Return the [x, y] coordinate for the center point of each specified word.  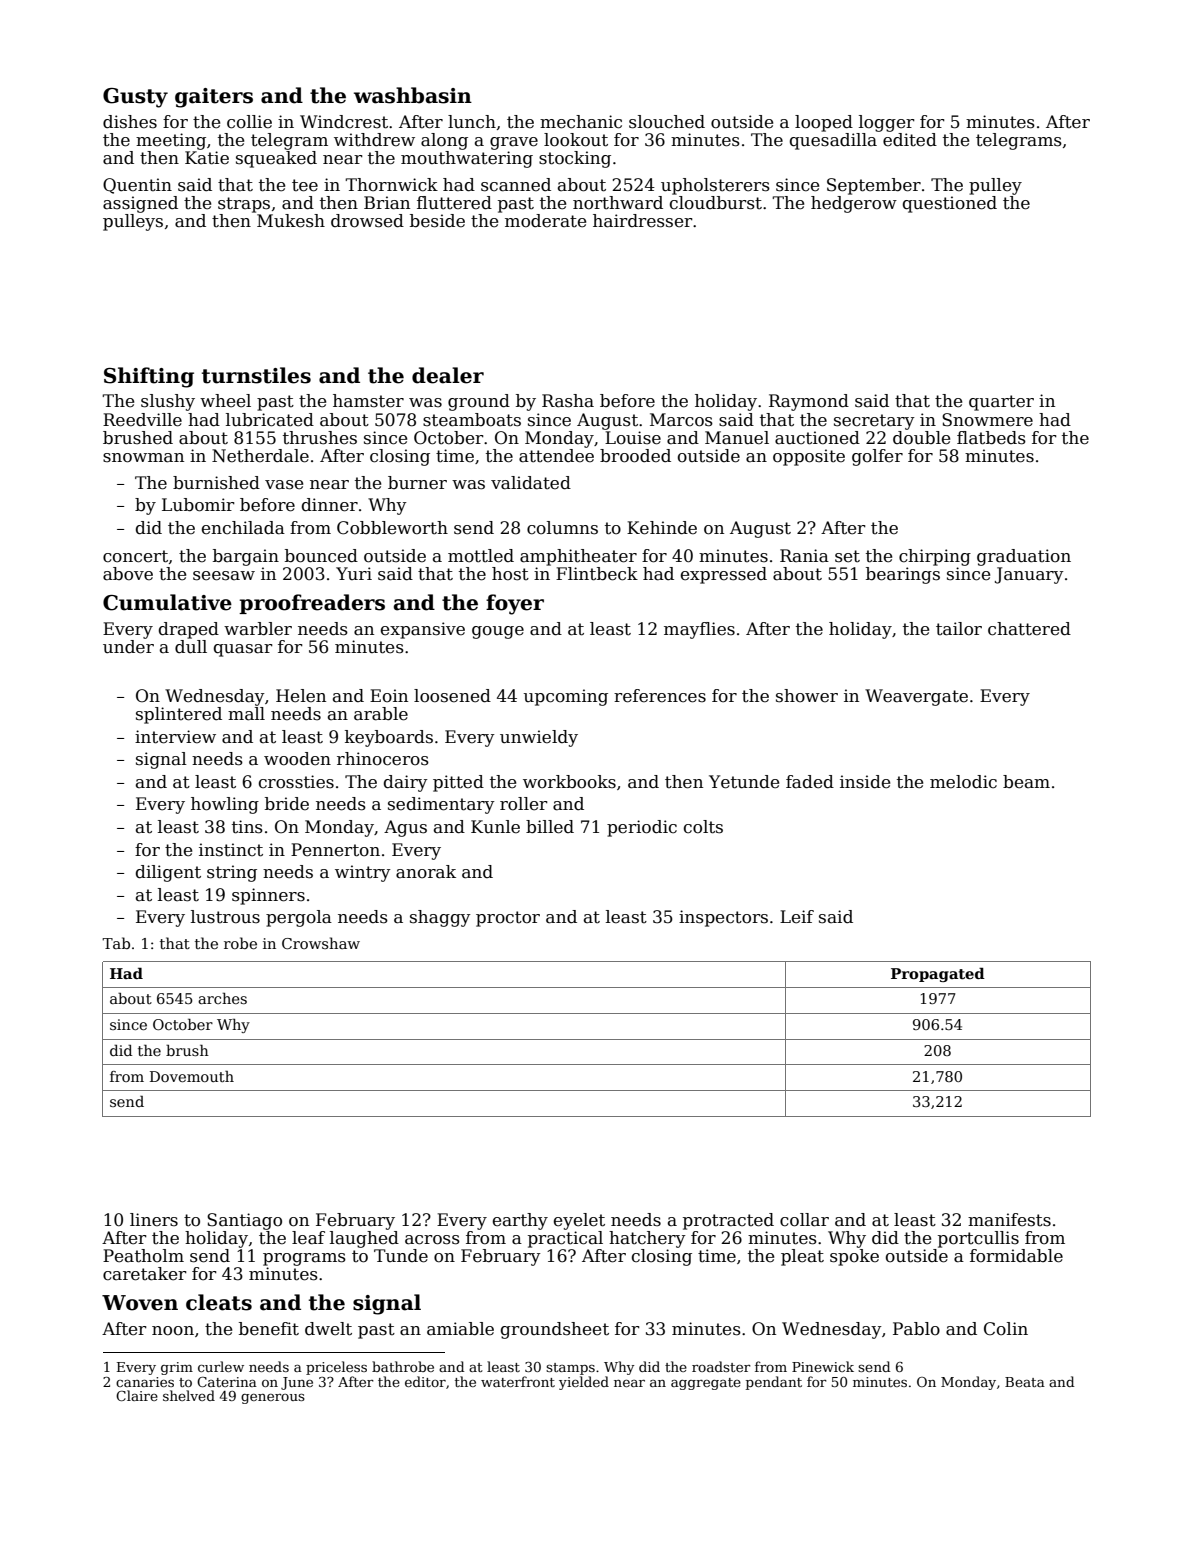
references [660, 696]
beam [1026, 782]
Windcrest [344, 122]
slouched [667, 122]
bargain [246, 557]
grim [177, 1368]
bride [287, 804]
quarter [1001, 403]
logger [887, 123]
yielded [584, 1383]
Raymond [809, 402]
